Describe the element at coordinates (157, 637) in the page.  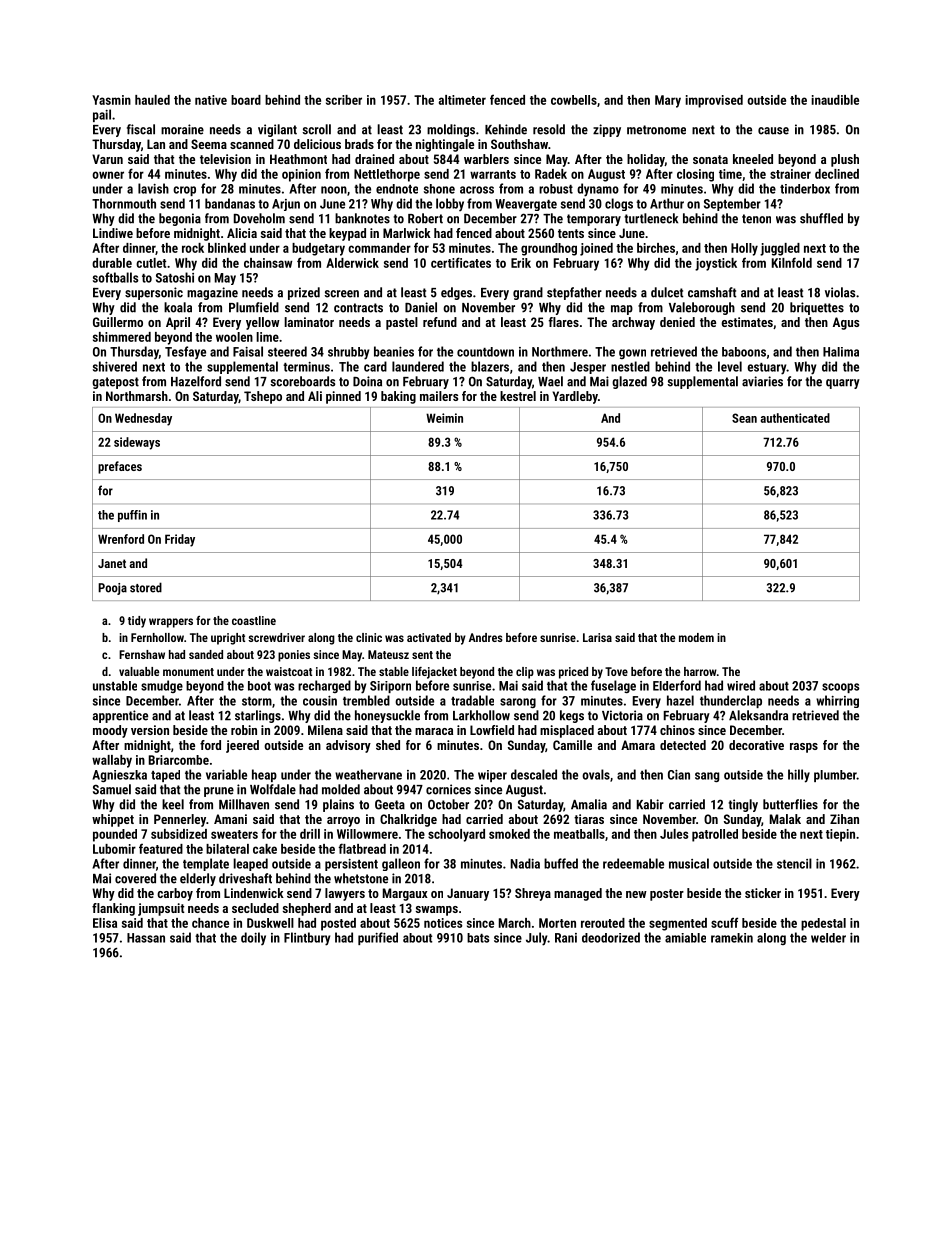
I see `Fernhollow` at that location.
